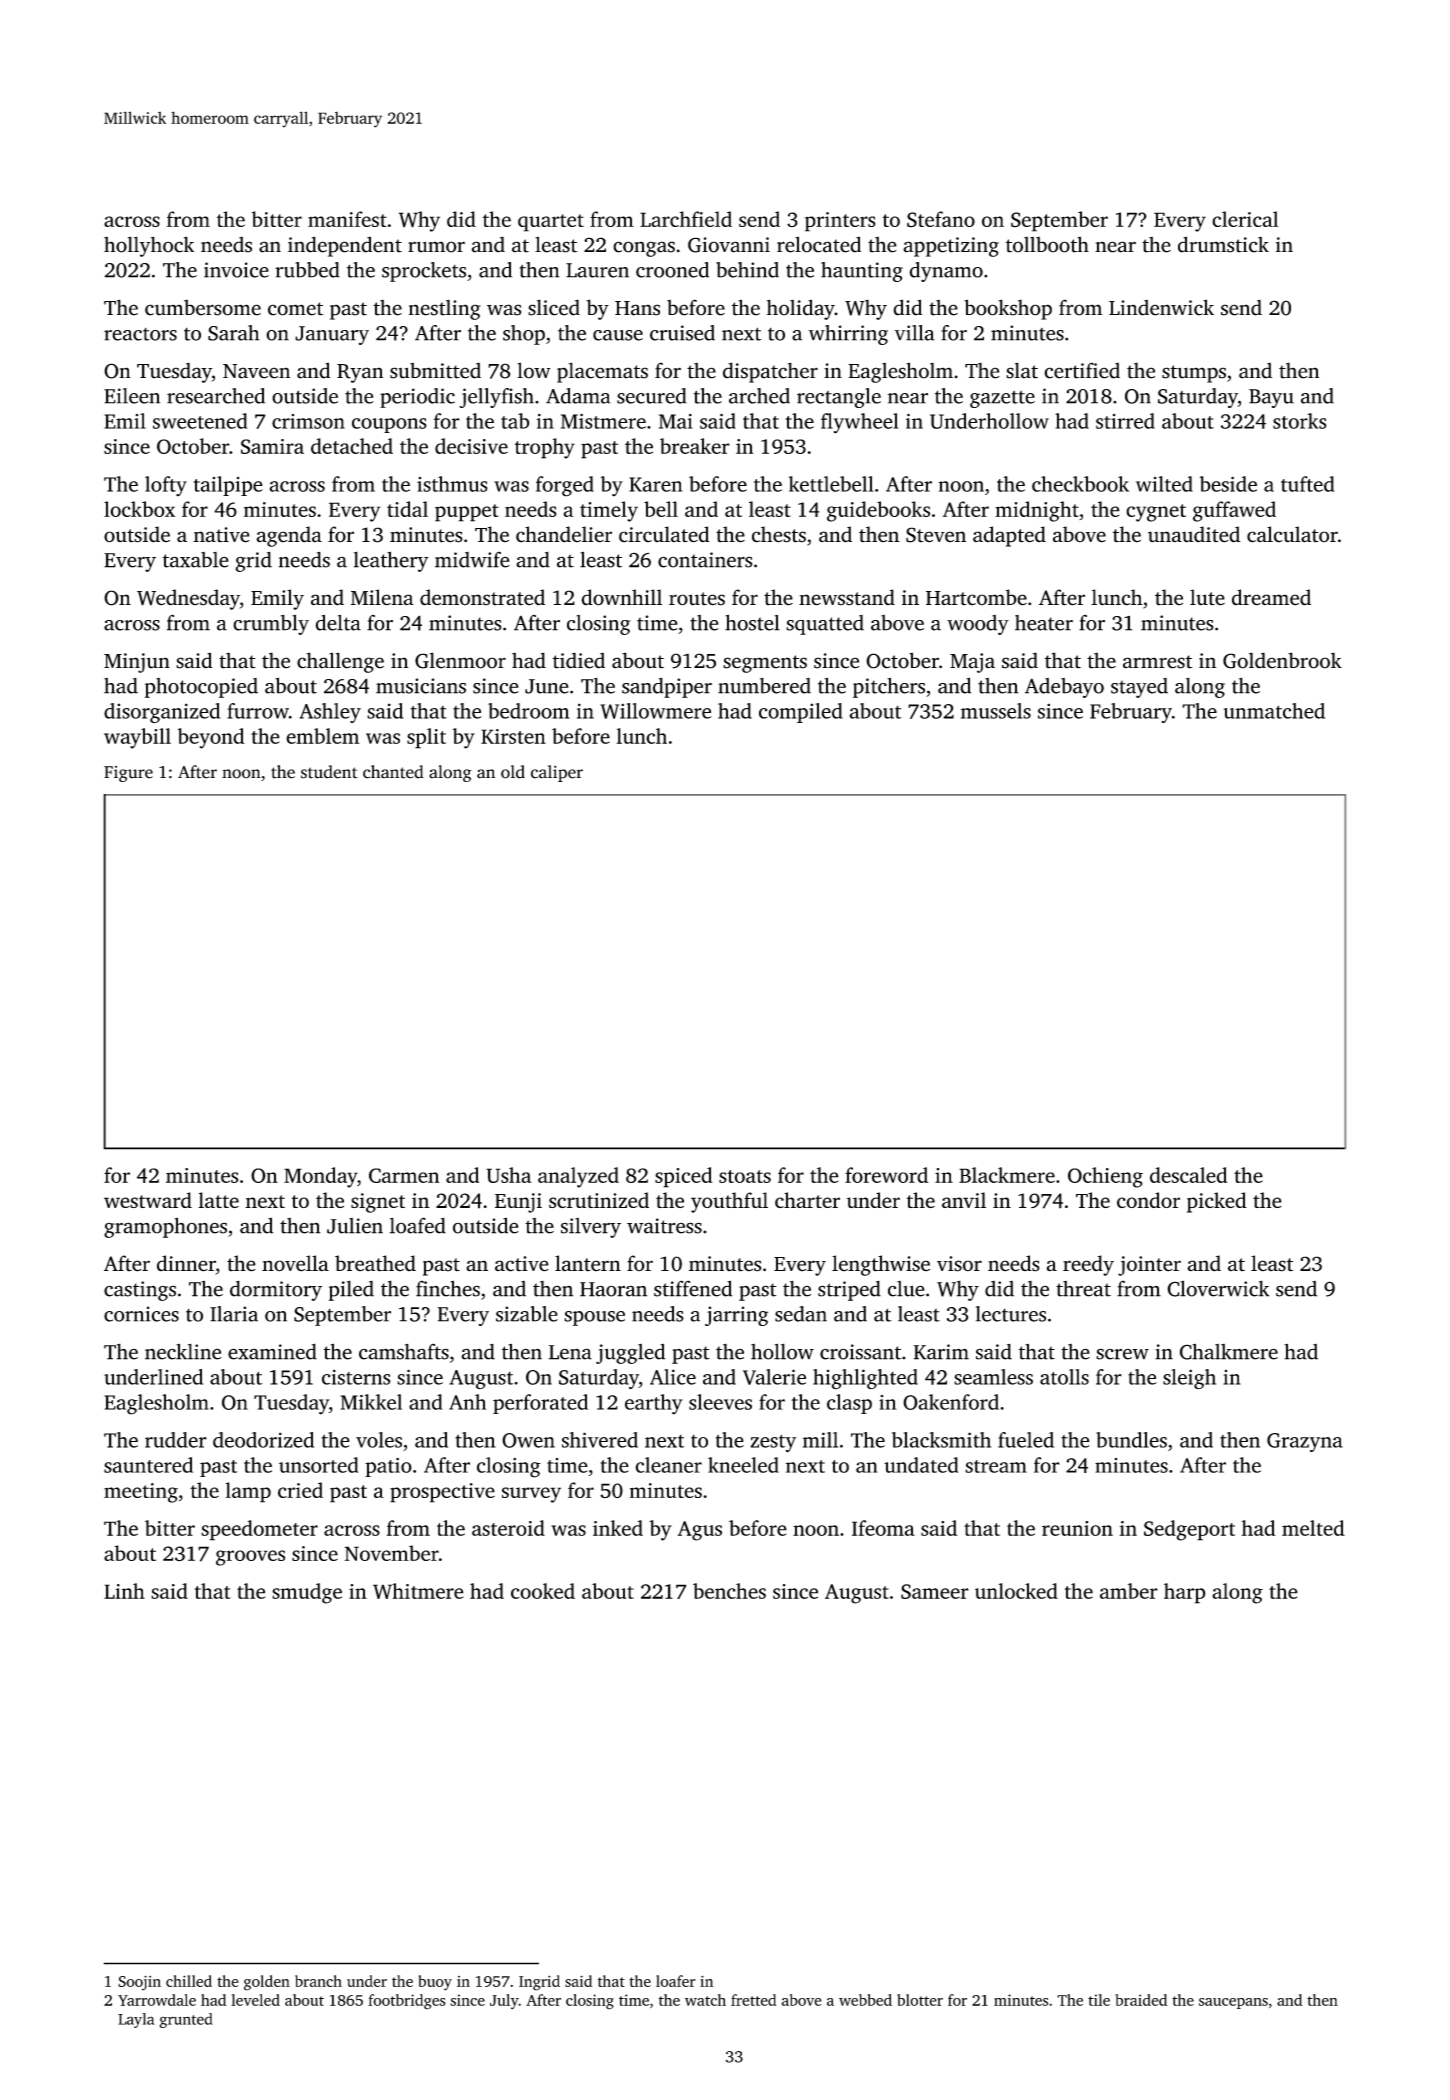 The width and height of the image is (1450, 2100). Describe the element at coordinates (139, 1983) in the image. I see `Soojin` at that location.
